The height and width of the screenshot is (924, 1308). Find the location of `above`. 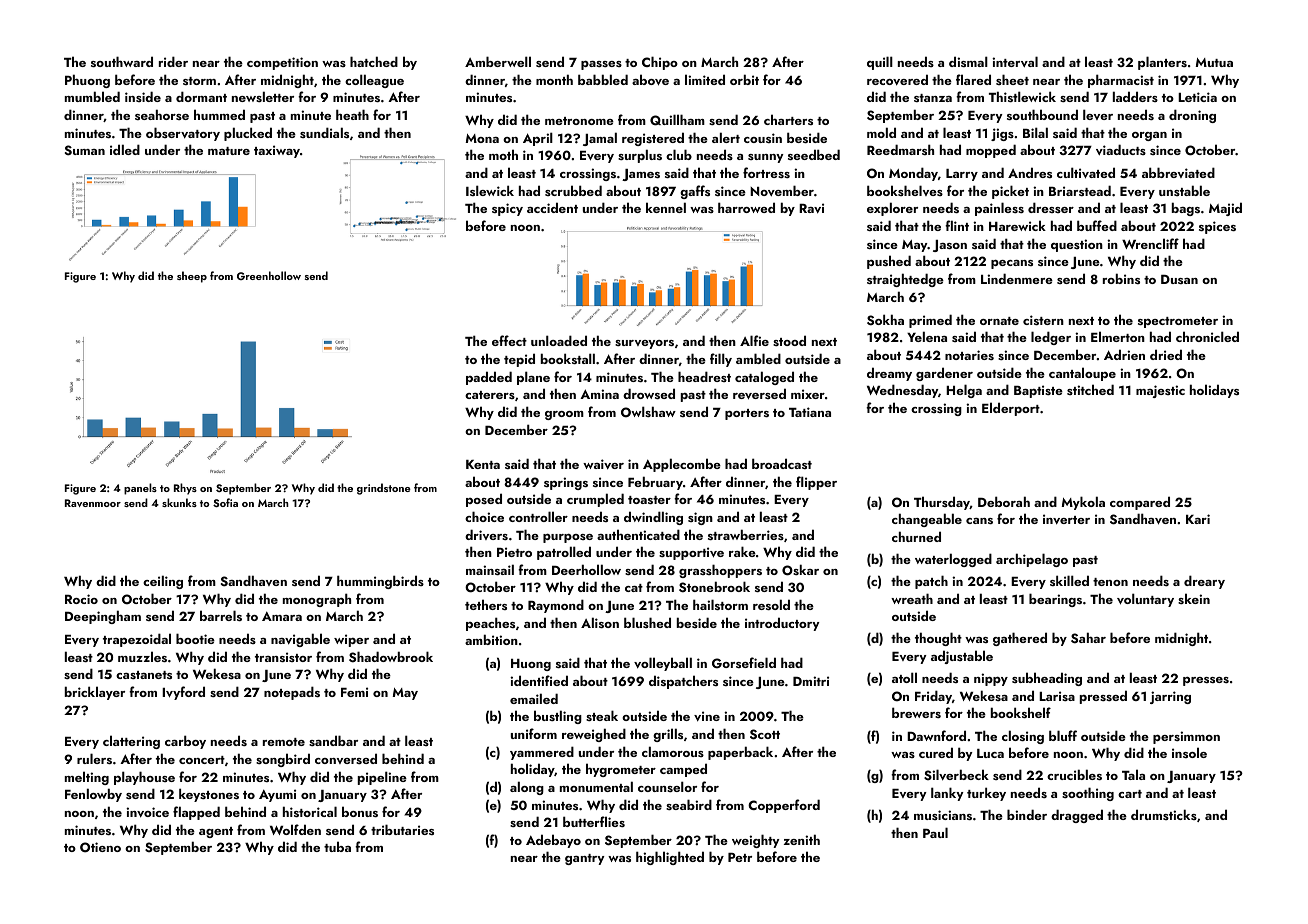

above is located at coordinates (650, 80).
